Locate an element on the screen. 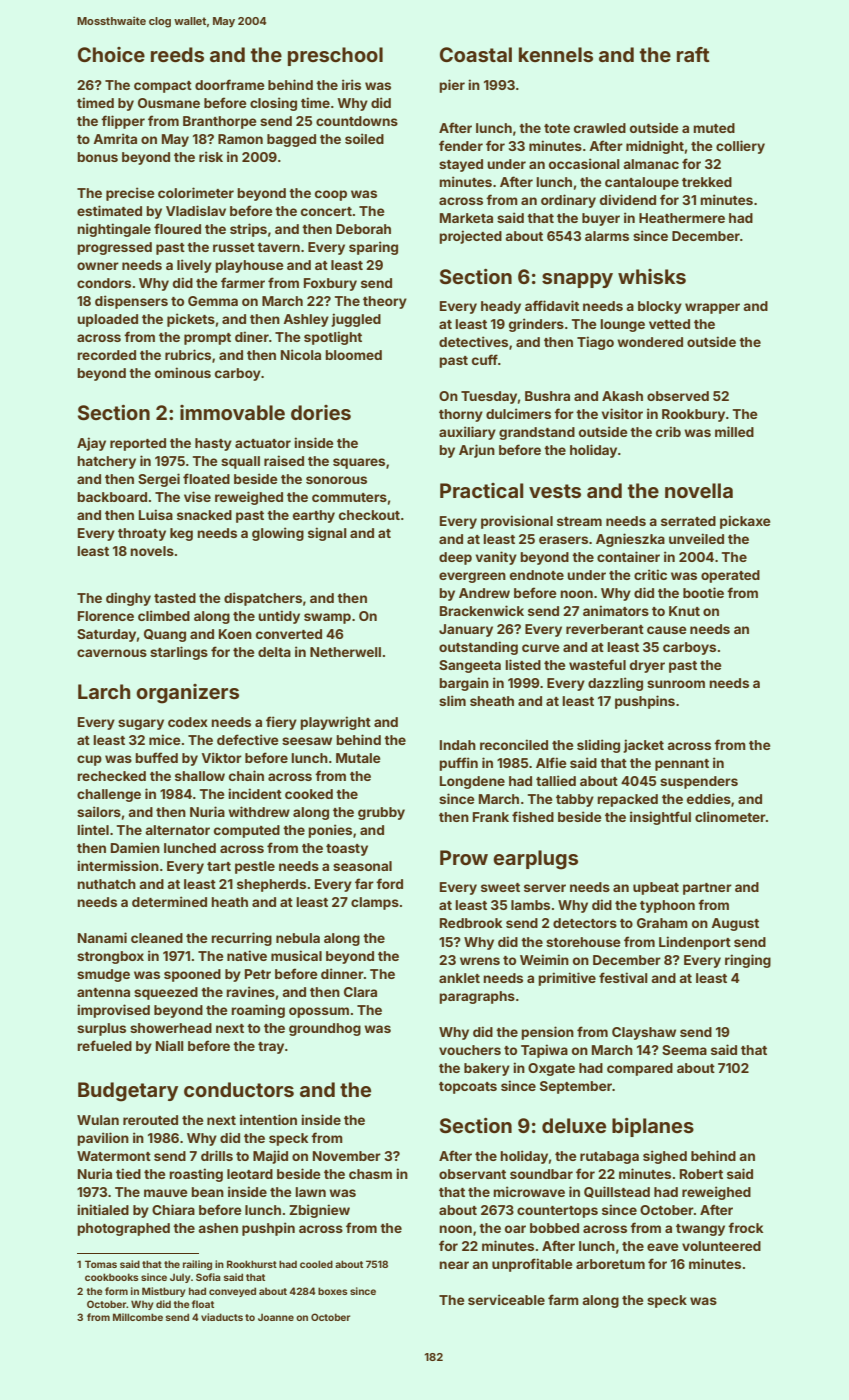  Millcombe is located at coordinates (138, 1317).
